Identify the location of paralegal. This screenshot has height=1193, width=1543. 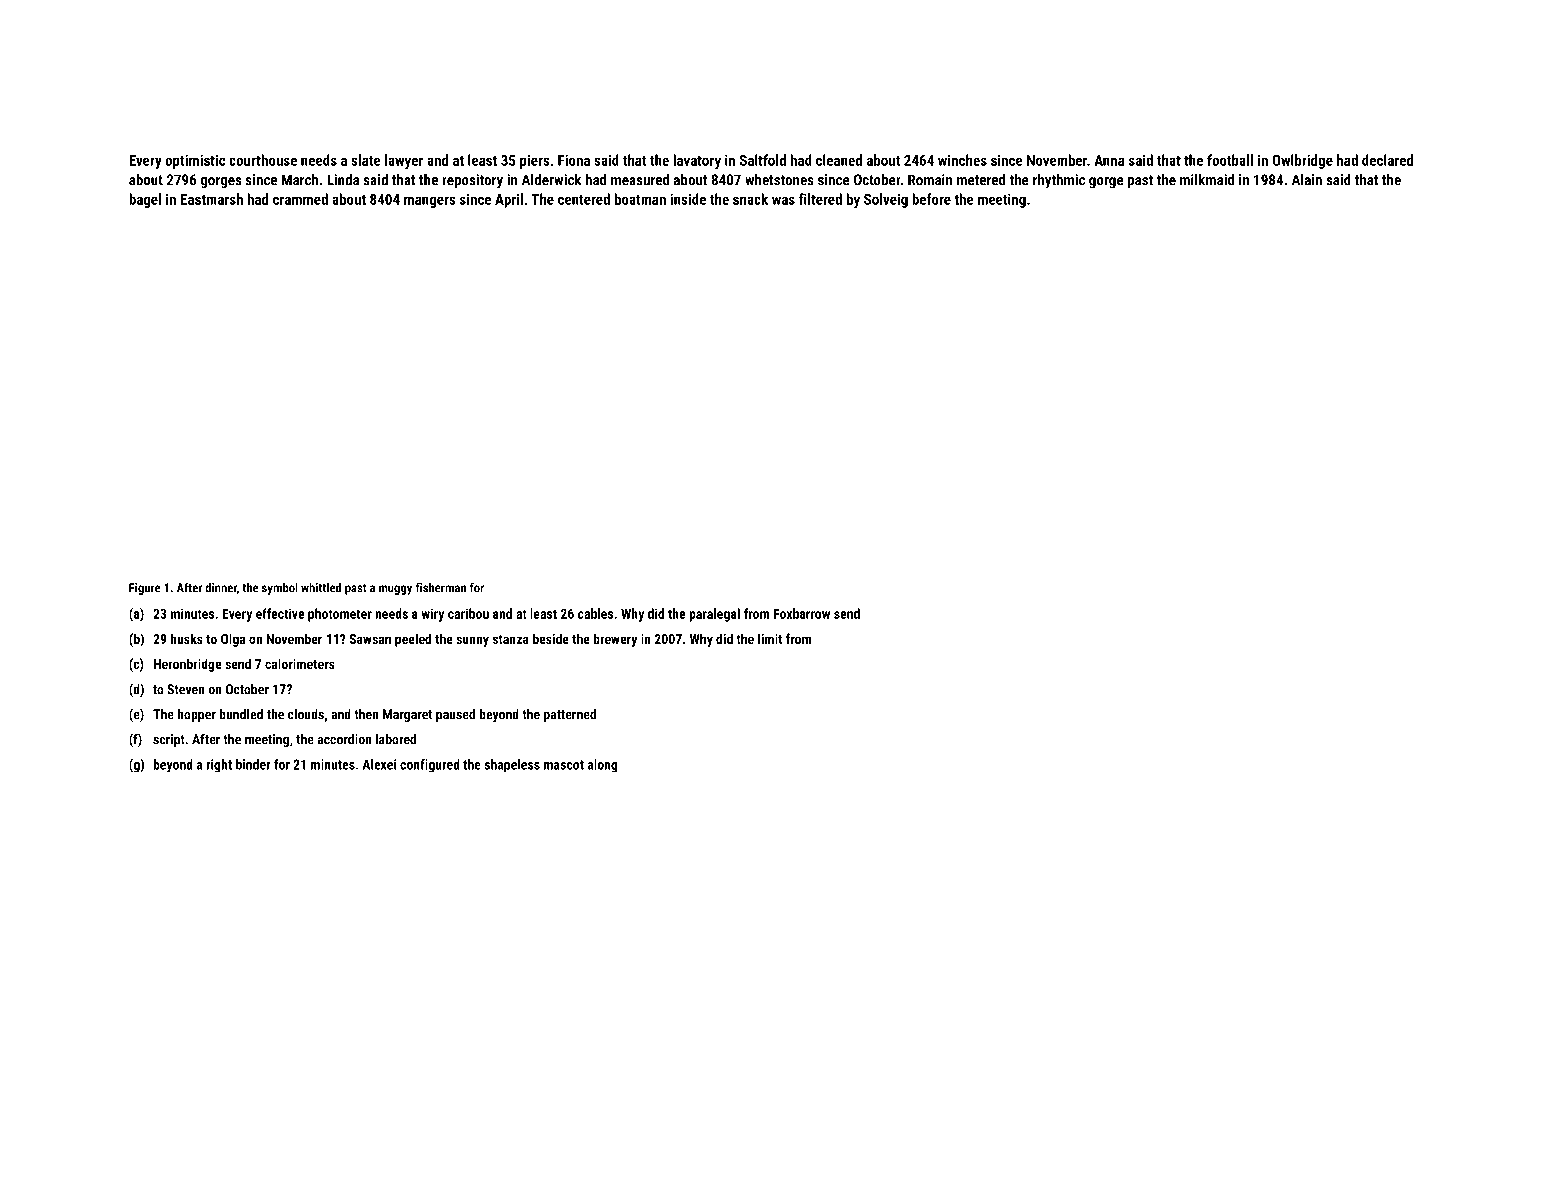
(714, 615).
